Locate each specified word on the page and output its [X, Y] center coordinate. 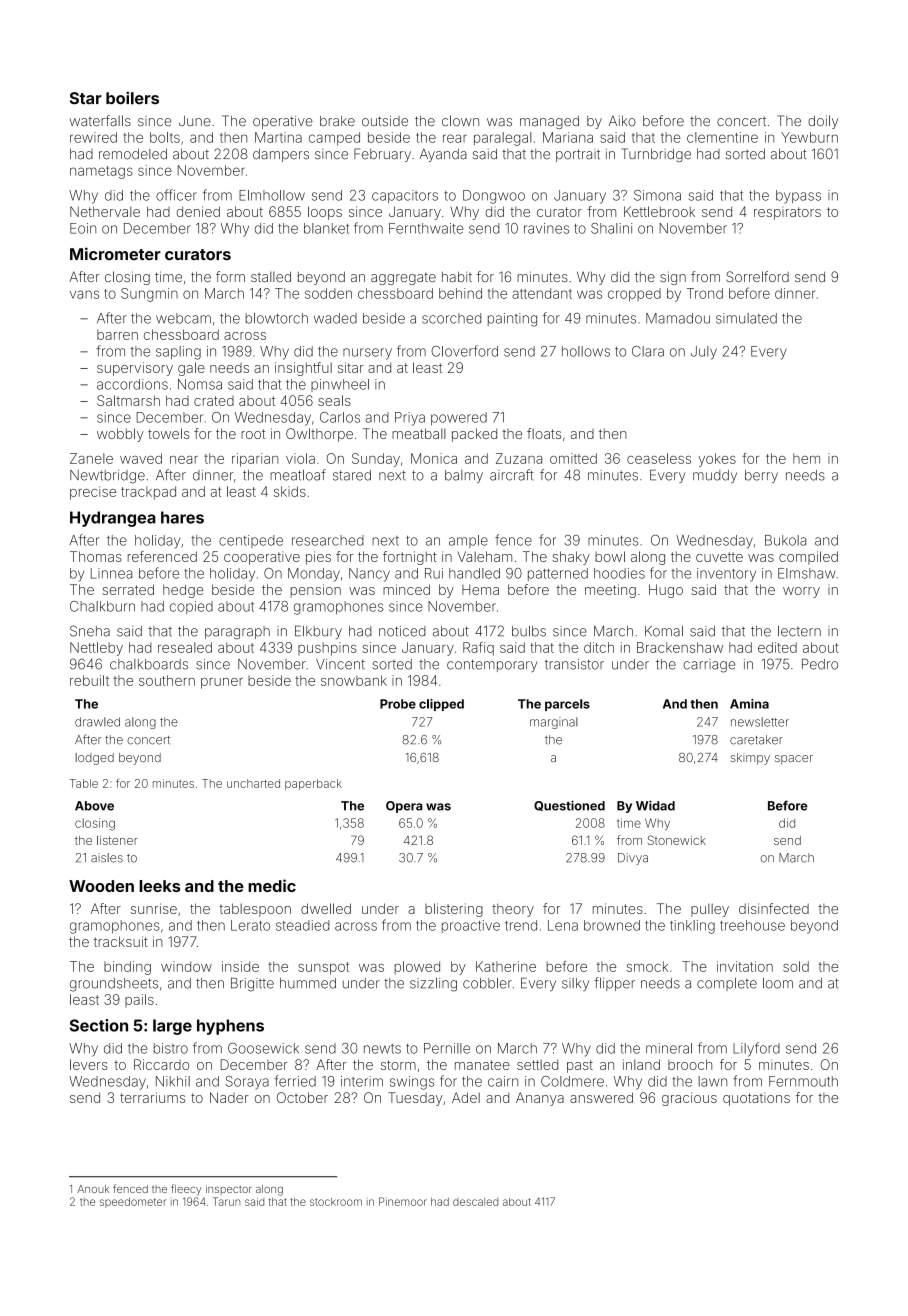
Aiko [622, 121]
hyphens [230, 1027]
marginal [554, 723]
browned [612, 925]
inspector [229, 1190]
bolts [165, 137]
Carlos [340, 417]
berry [761, 476]
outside [385, 120]
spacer [794, 760]
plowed [417, 968]
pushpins [327, 649]
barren [117, 335]
